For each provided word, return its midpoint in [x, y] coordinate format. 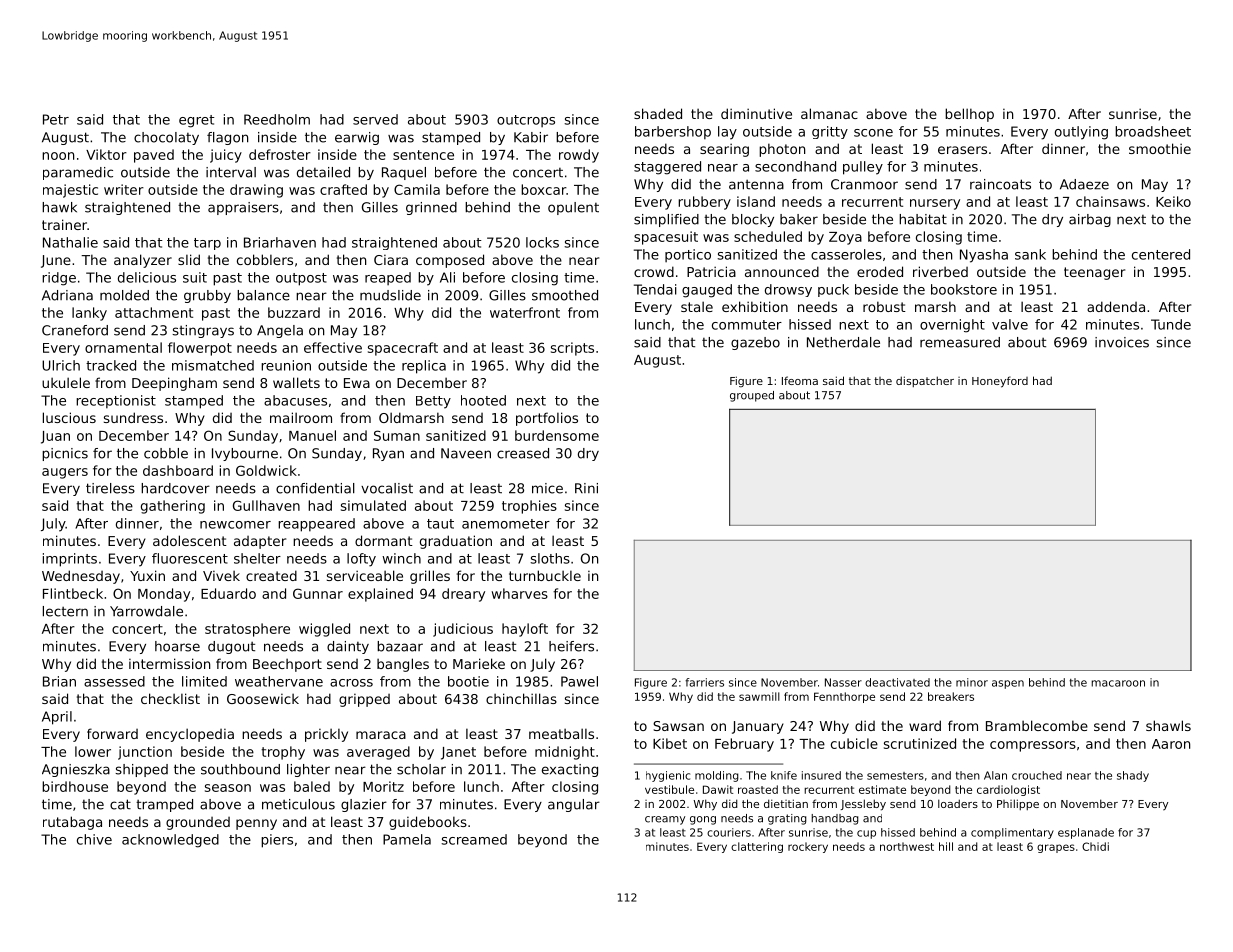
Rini [586, 488]
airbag [1090, 220]
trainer [64, 224]
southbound [240, 769]
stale [697, 306]
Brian [59, 681]
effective [333, 347]
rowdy [579, 156]
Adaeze [1084, 184]
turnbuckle [545, 575]
